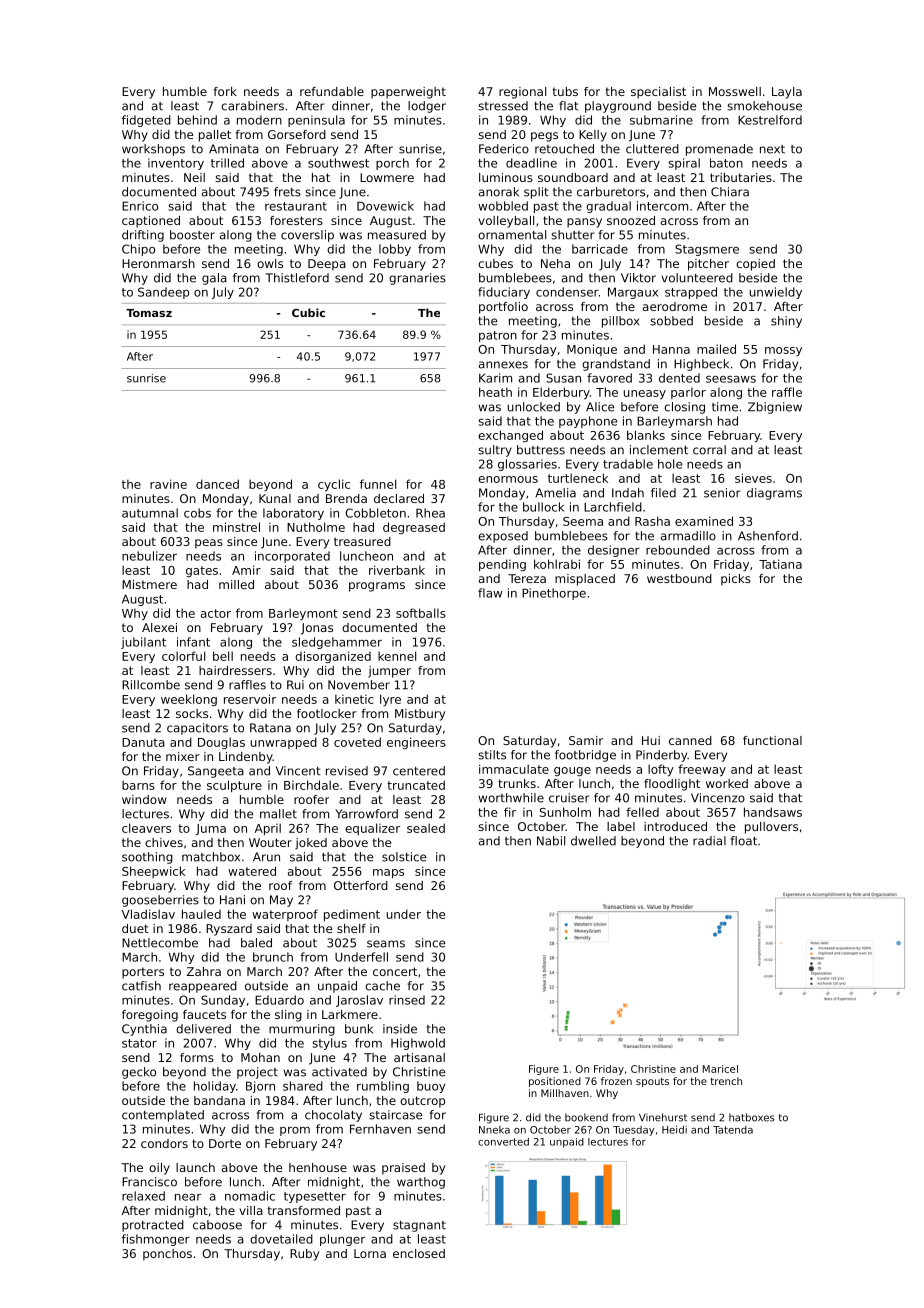 Image resolution: width=924 pixels, height=1308 pixels. Describe the element at coordinates (752, 1117) in the screenshot. I see `hatboxes` at that location.
